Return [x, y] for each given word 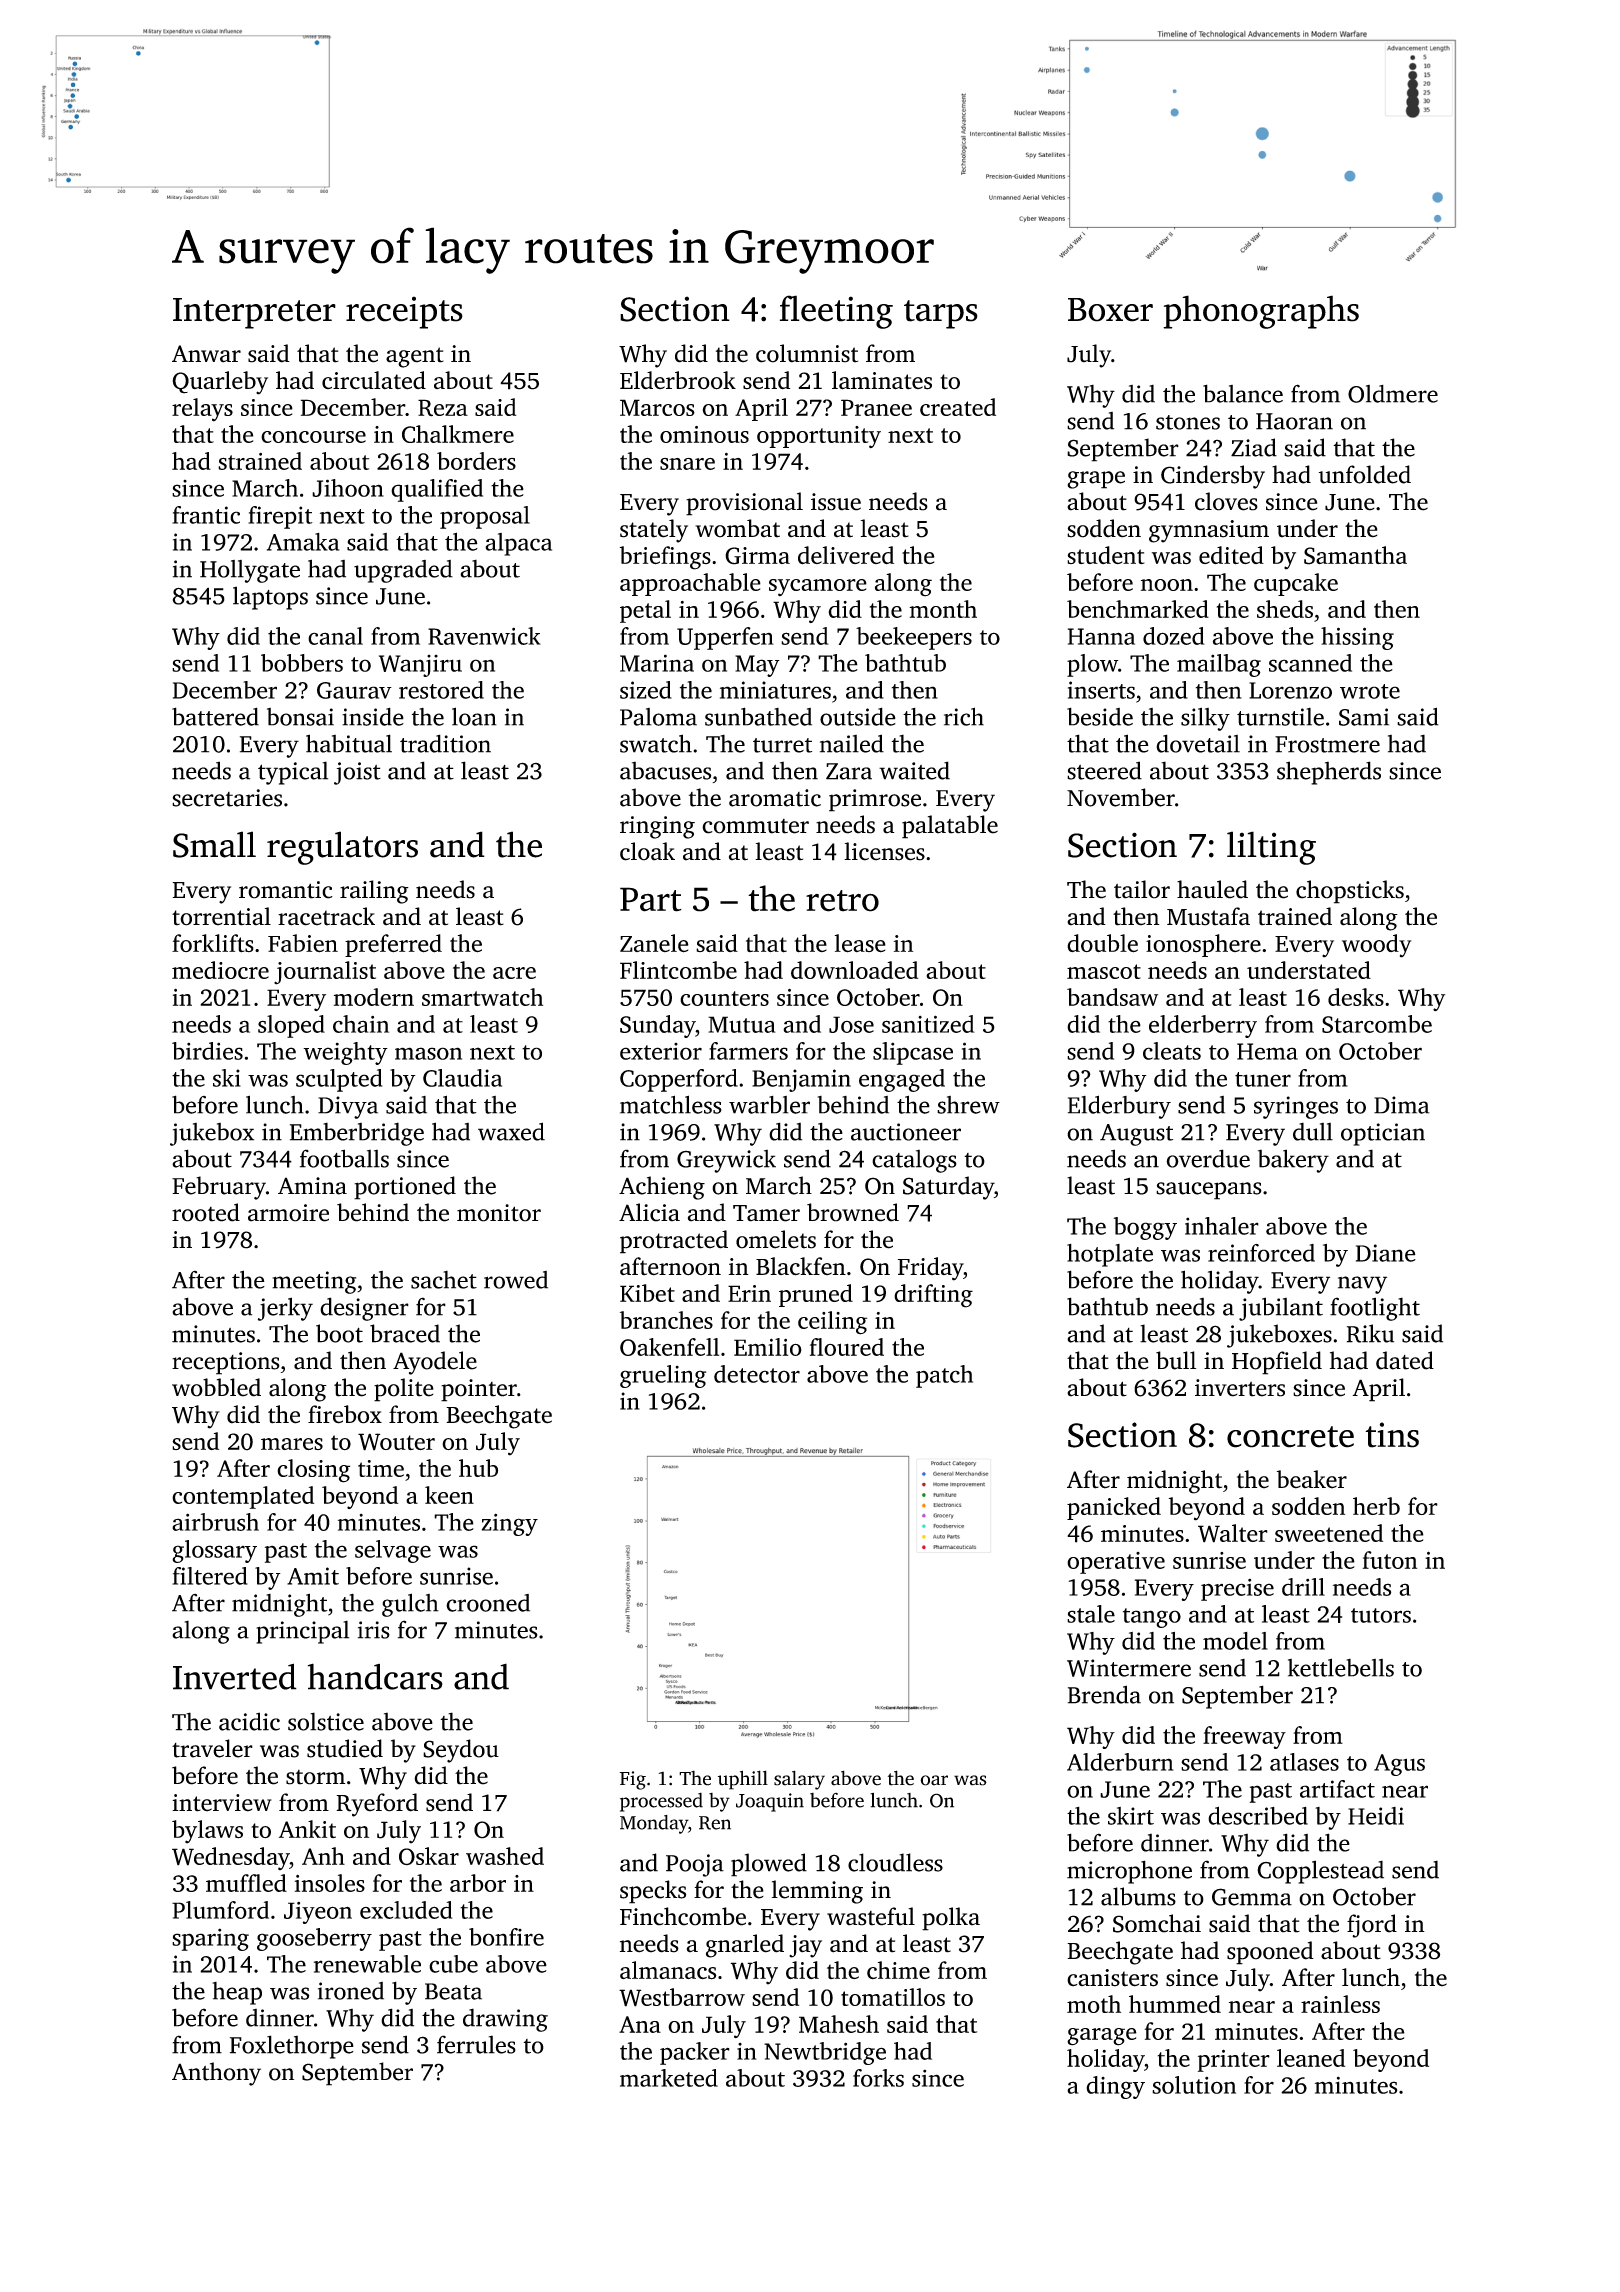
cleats [1172, 1051]
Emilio [768, 1347]
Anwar [206, 354]
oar [934, 1780]
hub [478, 1468]
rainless [1340, 2004]
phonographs [1261, 312]
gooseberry [314, 1939]
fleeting [836, 312]
